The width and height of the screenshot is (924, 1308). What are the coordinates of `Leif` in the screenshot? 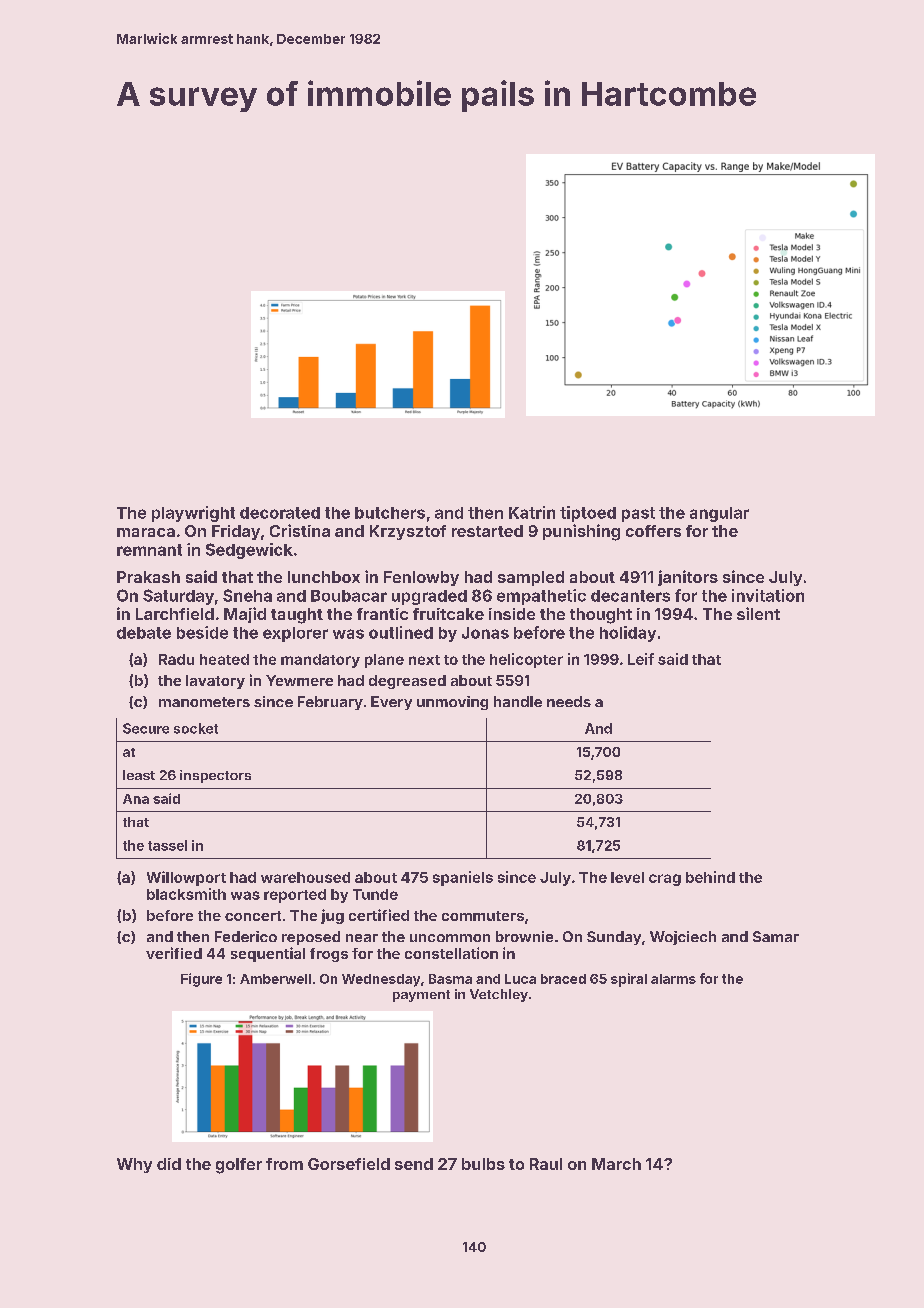 It's located at (641, 659).
